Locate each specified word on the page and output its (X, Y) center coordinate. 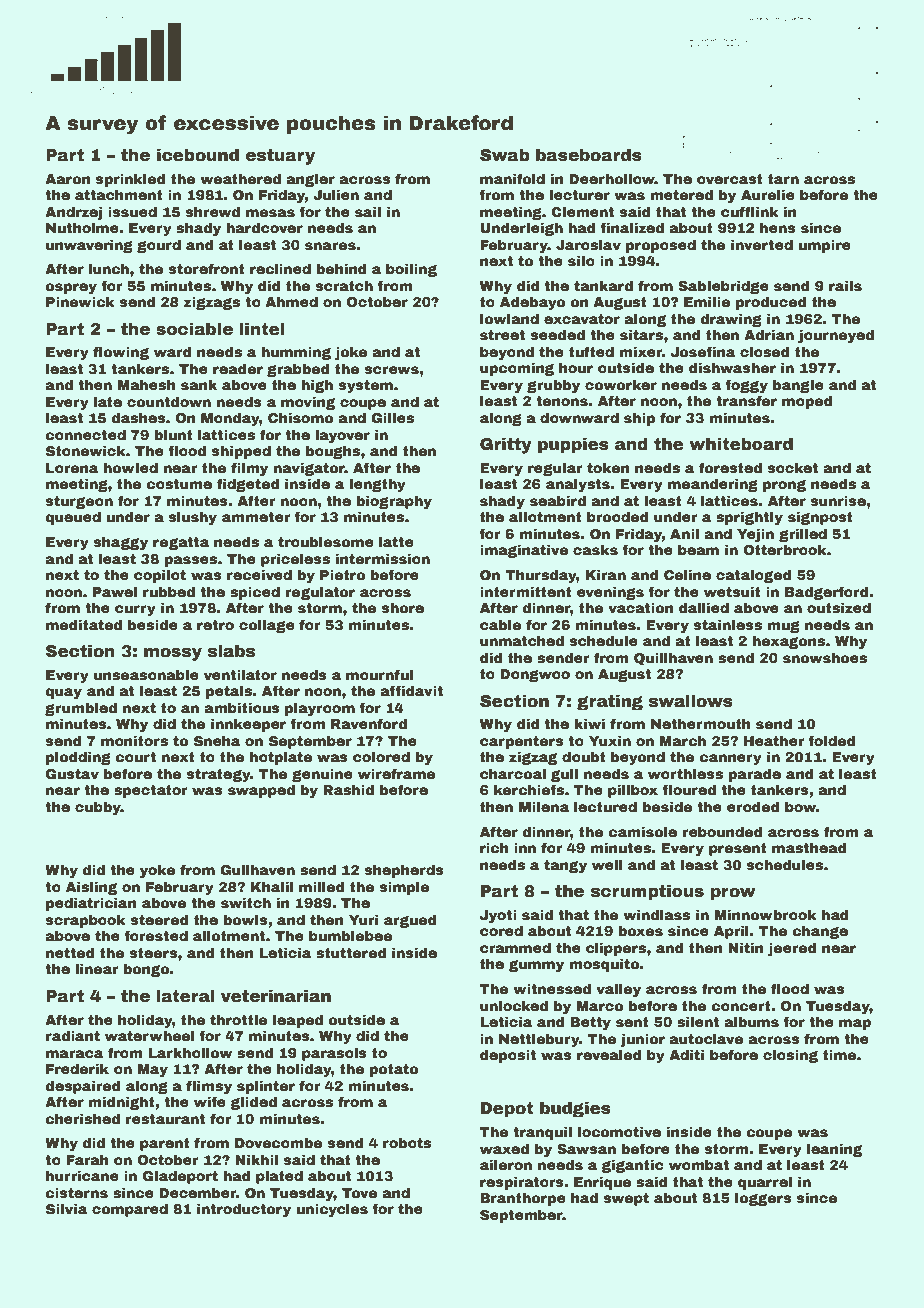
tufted (591, 351)
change (820, 932)
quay (63, 693)
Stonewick (86, 450)
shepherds (404, 871)
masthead (809, 847)
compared (130, 1210)
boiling (411, 270)
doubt (584, 756)
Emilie (707, 301)
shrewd (213, 211)
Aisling (91, 888)
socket (793, 467)
